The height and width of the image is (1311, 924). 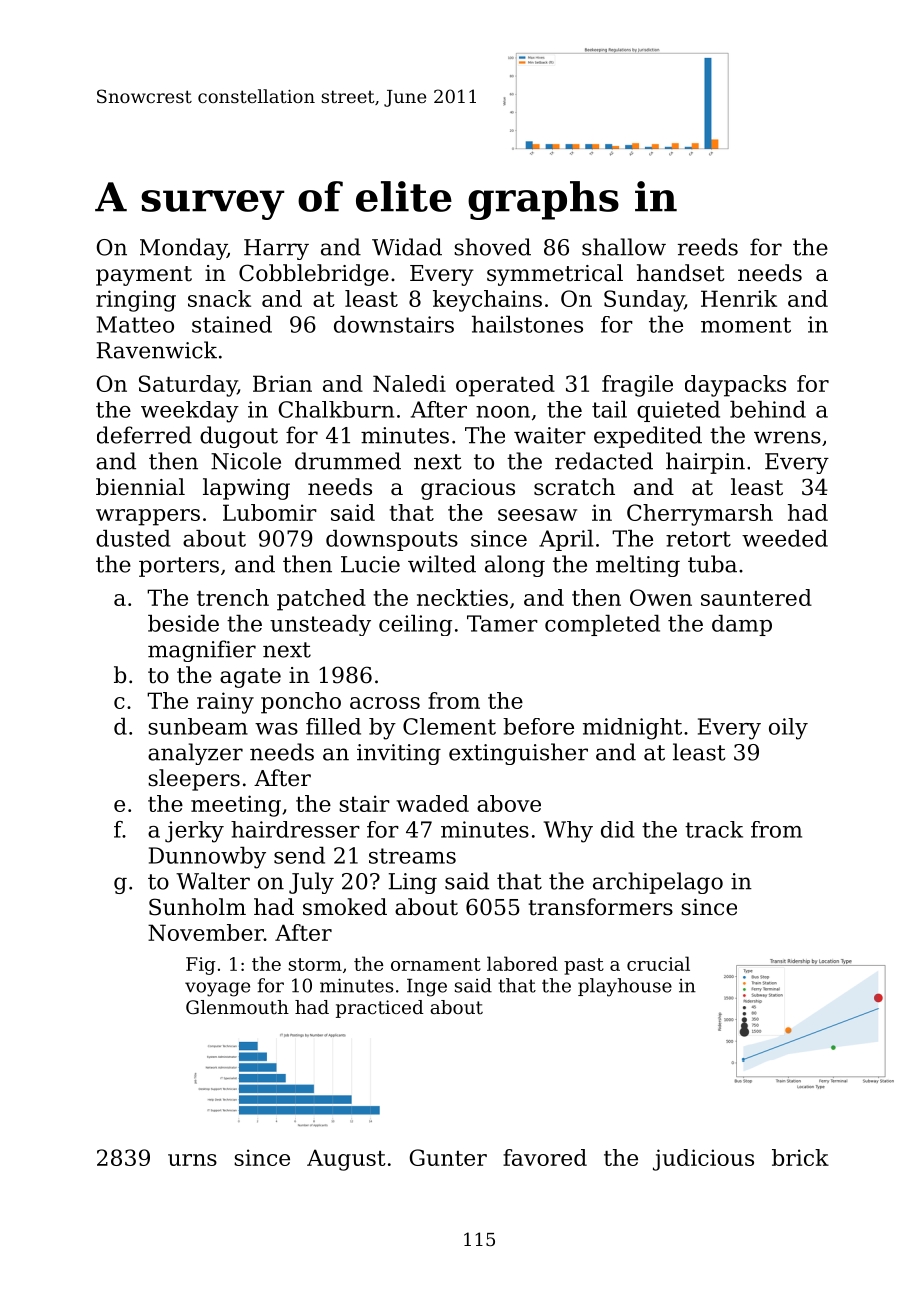 What do you see at coordinates (746, 325) in the image?
I see `moment` at bounding box center [746, 325].
